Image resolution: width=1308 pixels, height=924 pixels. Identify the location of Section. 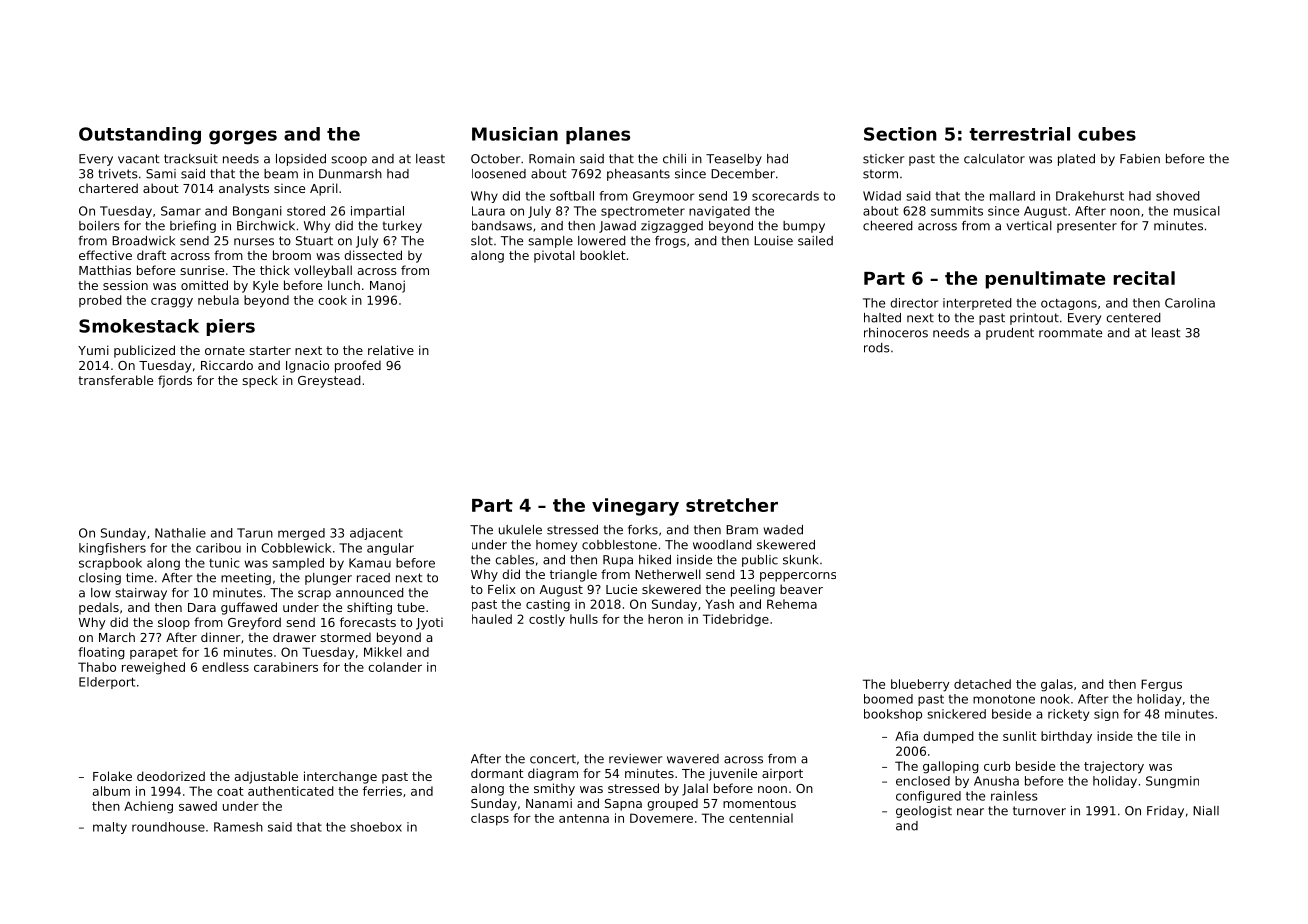
(900, 134).
